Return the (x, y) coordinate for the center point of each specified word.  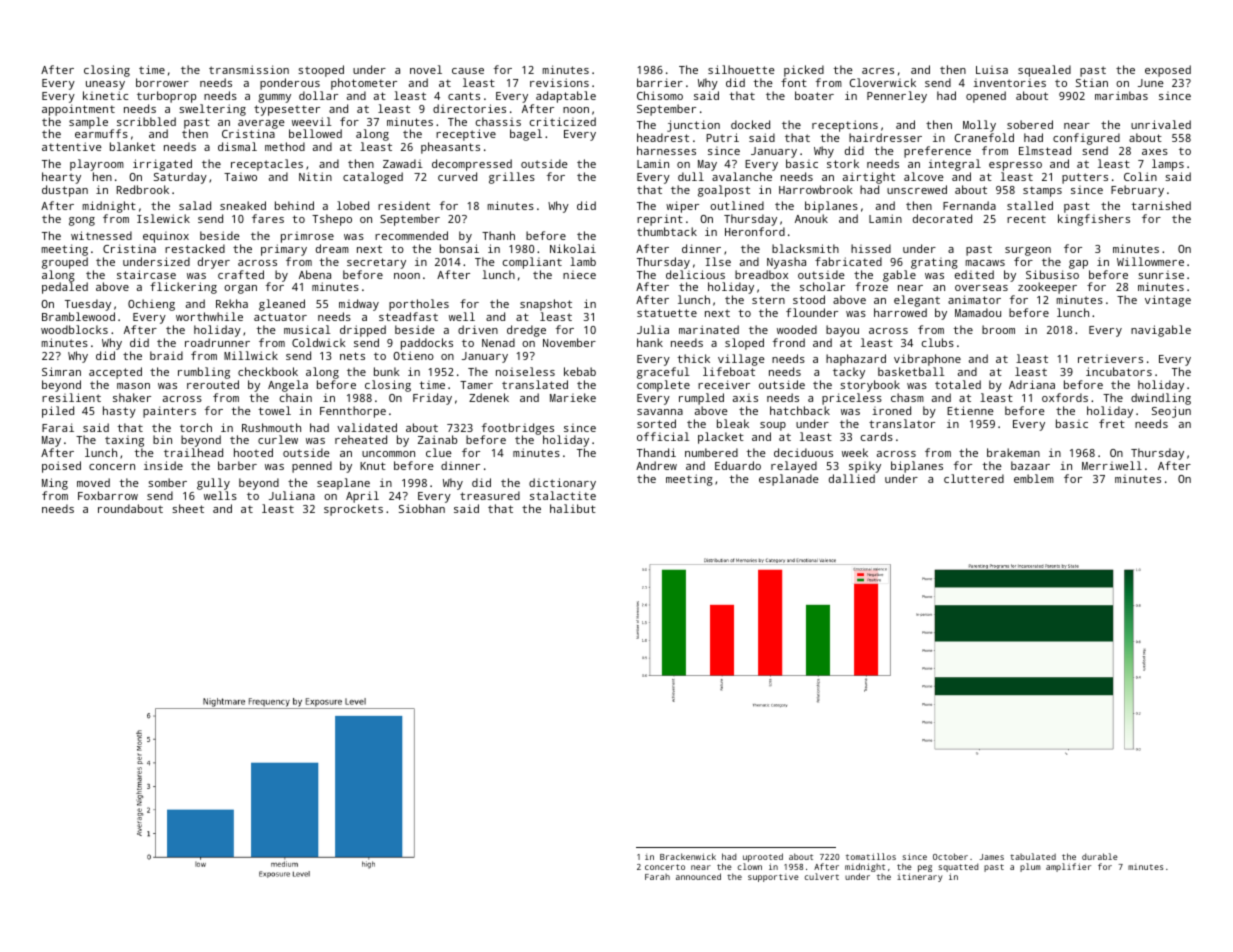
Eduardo (738, 465)
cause (468, 71)
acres (878, 71)
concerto (665, 867)
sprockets (353, 510)
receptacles (267, 165)
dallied (852, 478)
